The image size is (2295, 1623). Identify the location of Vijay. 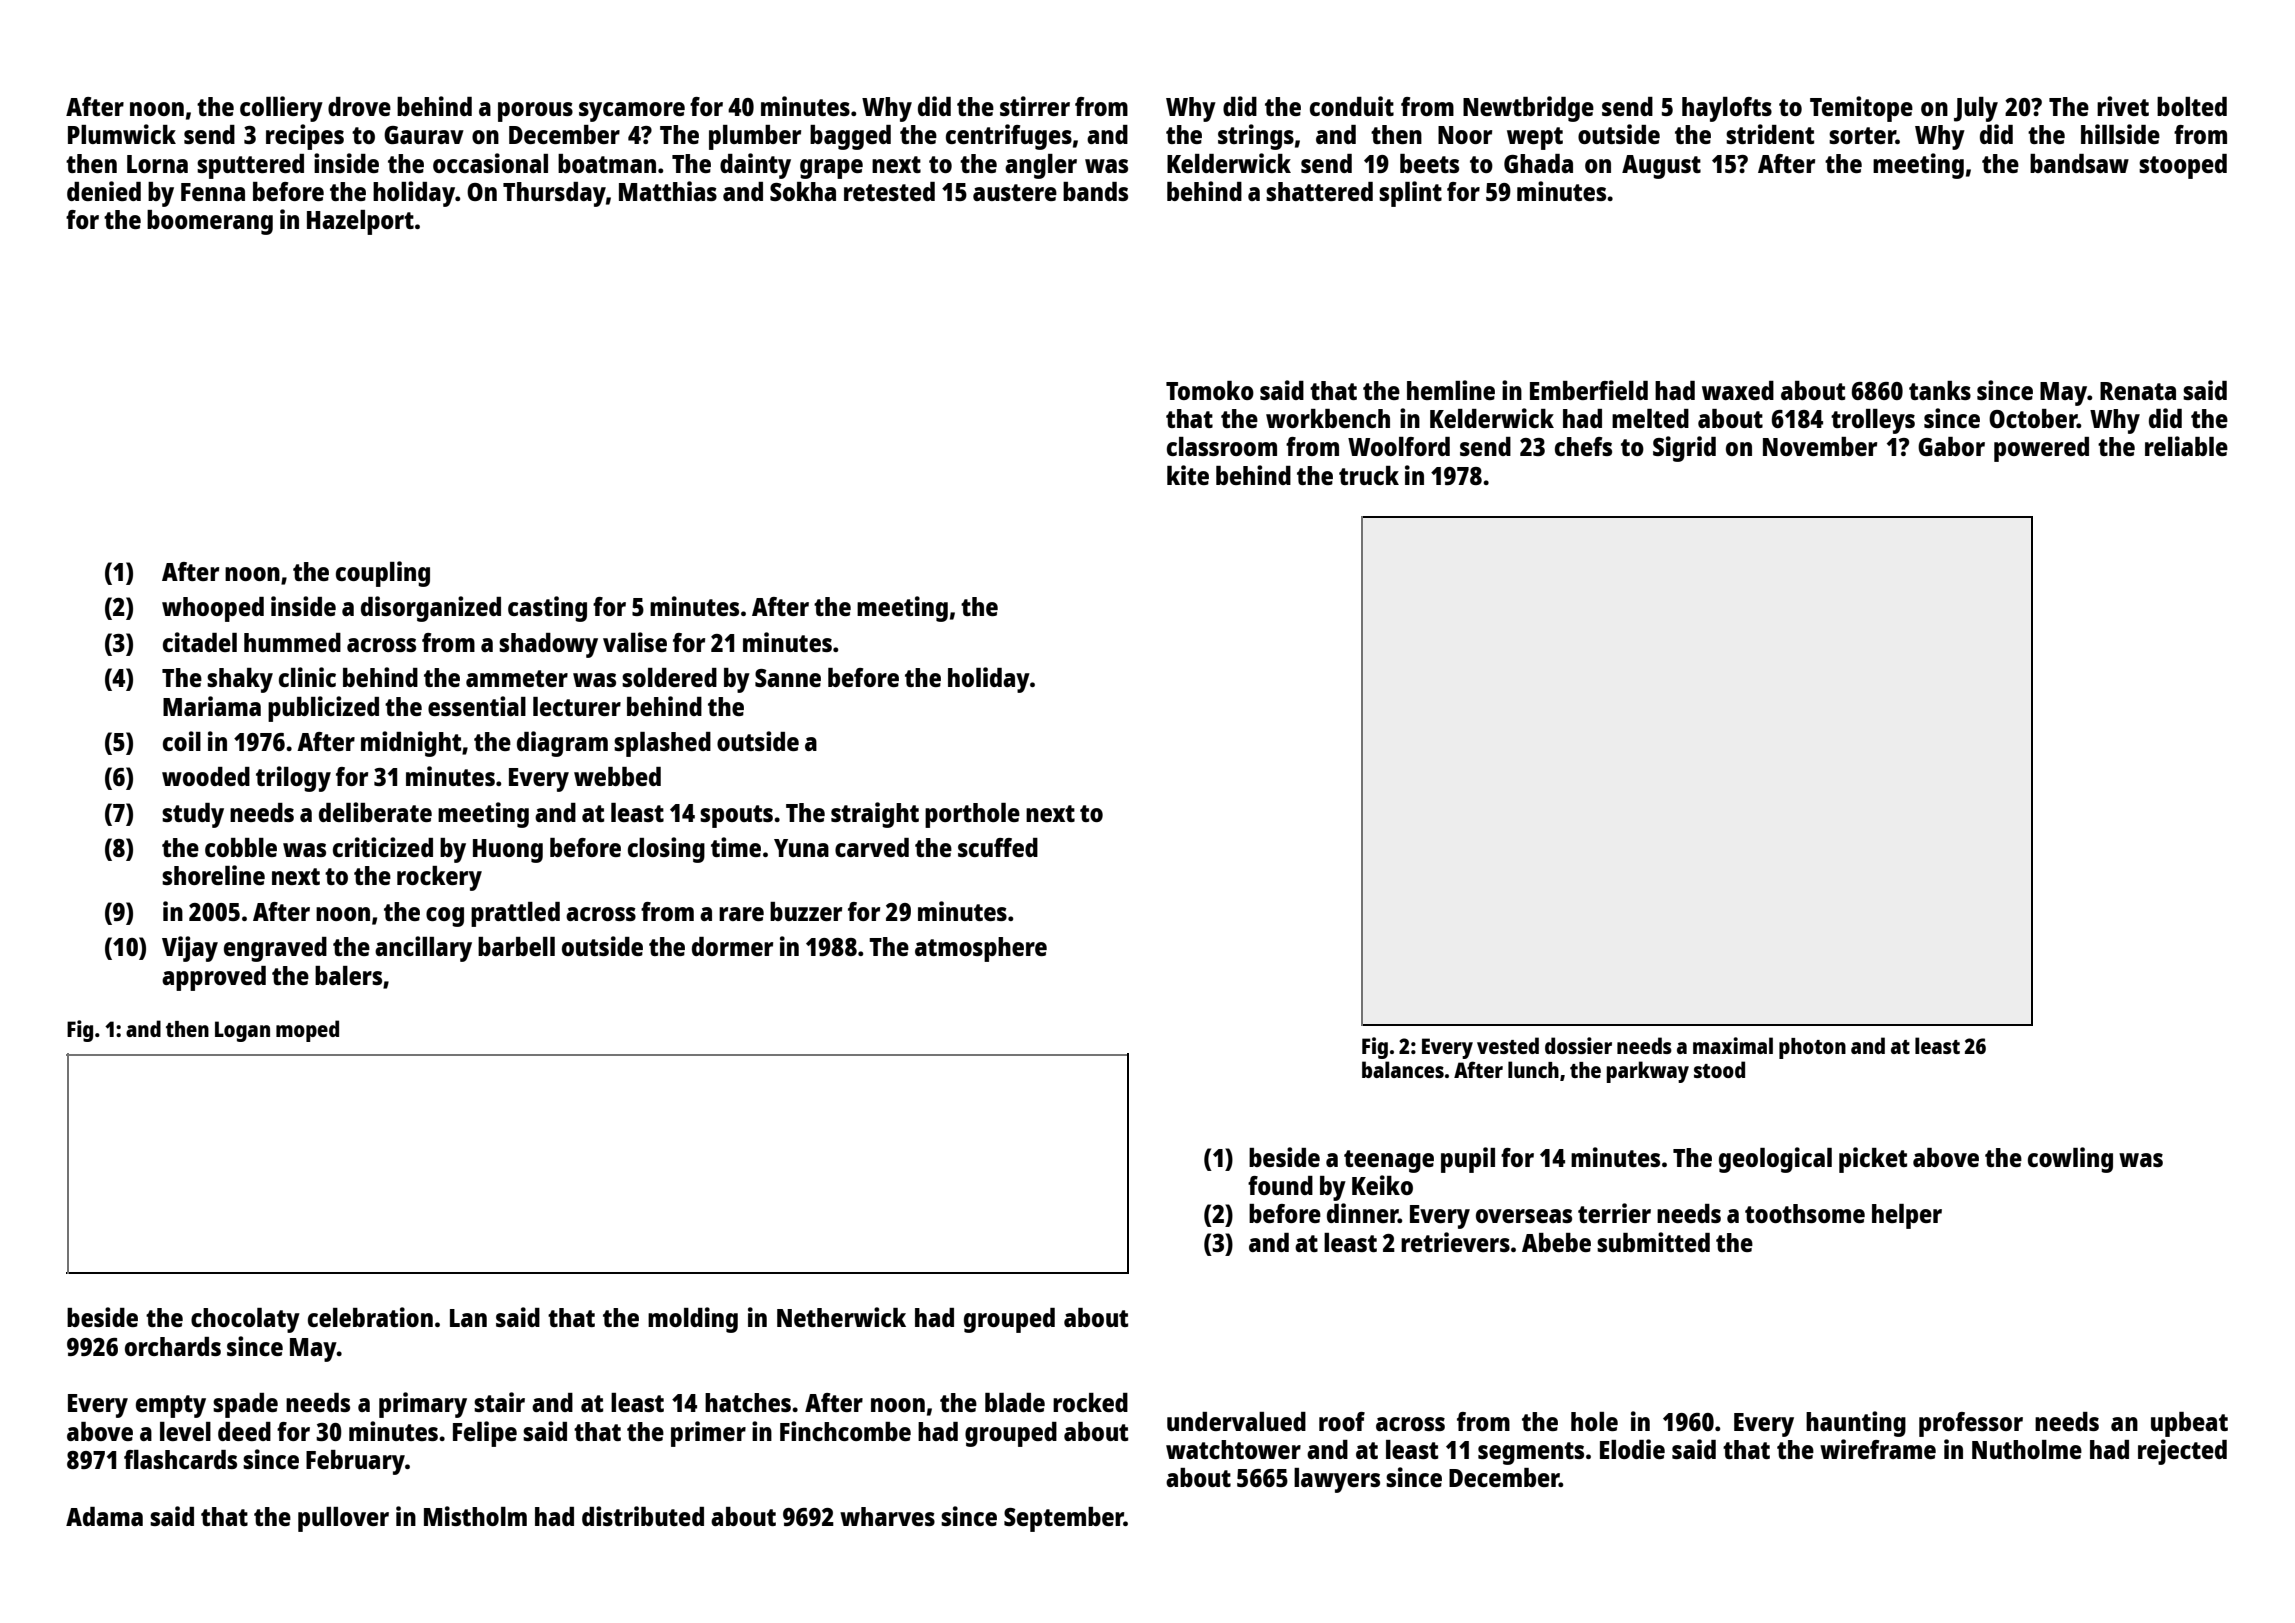
(190, 949).
